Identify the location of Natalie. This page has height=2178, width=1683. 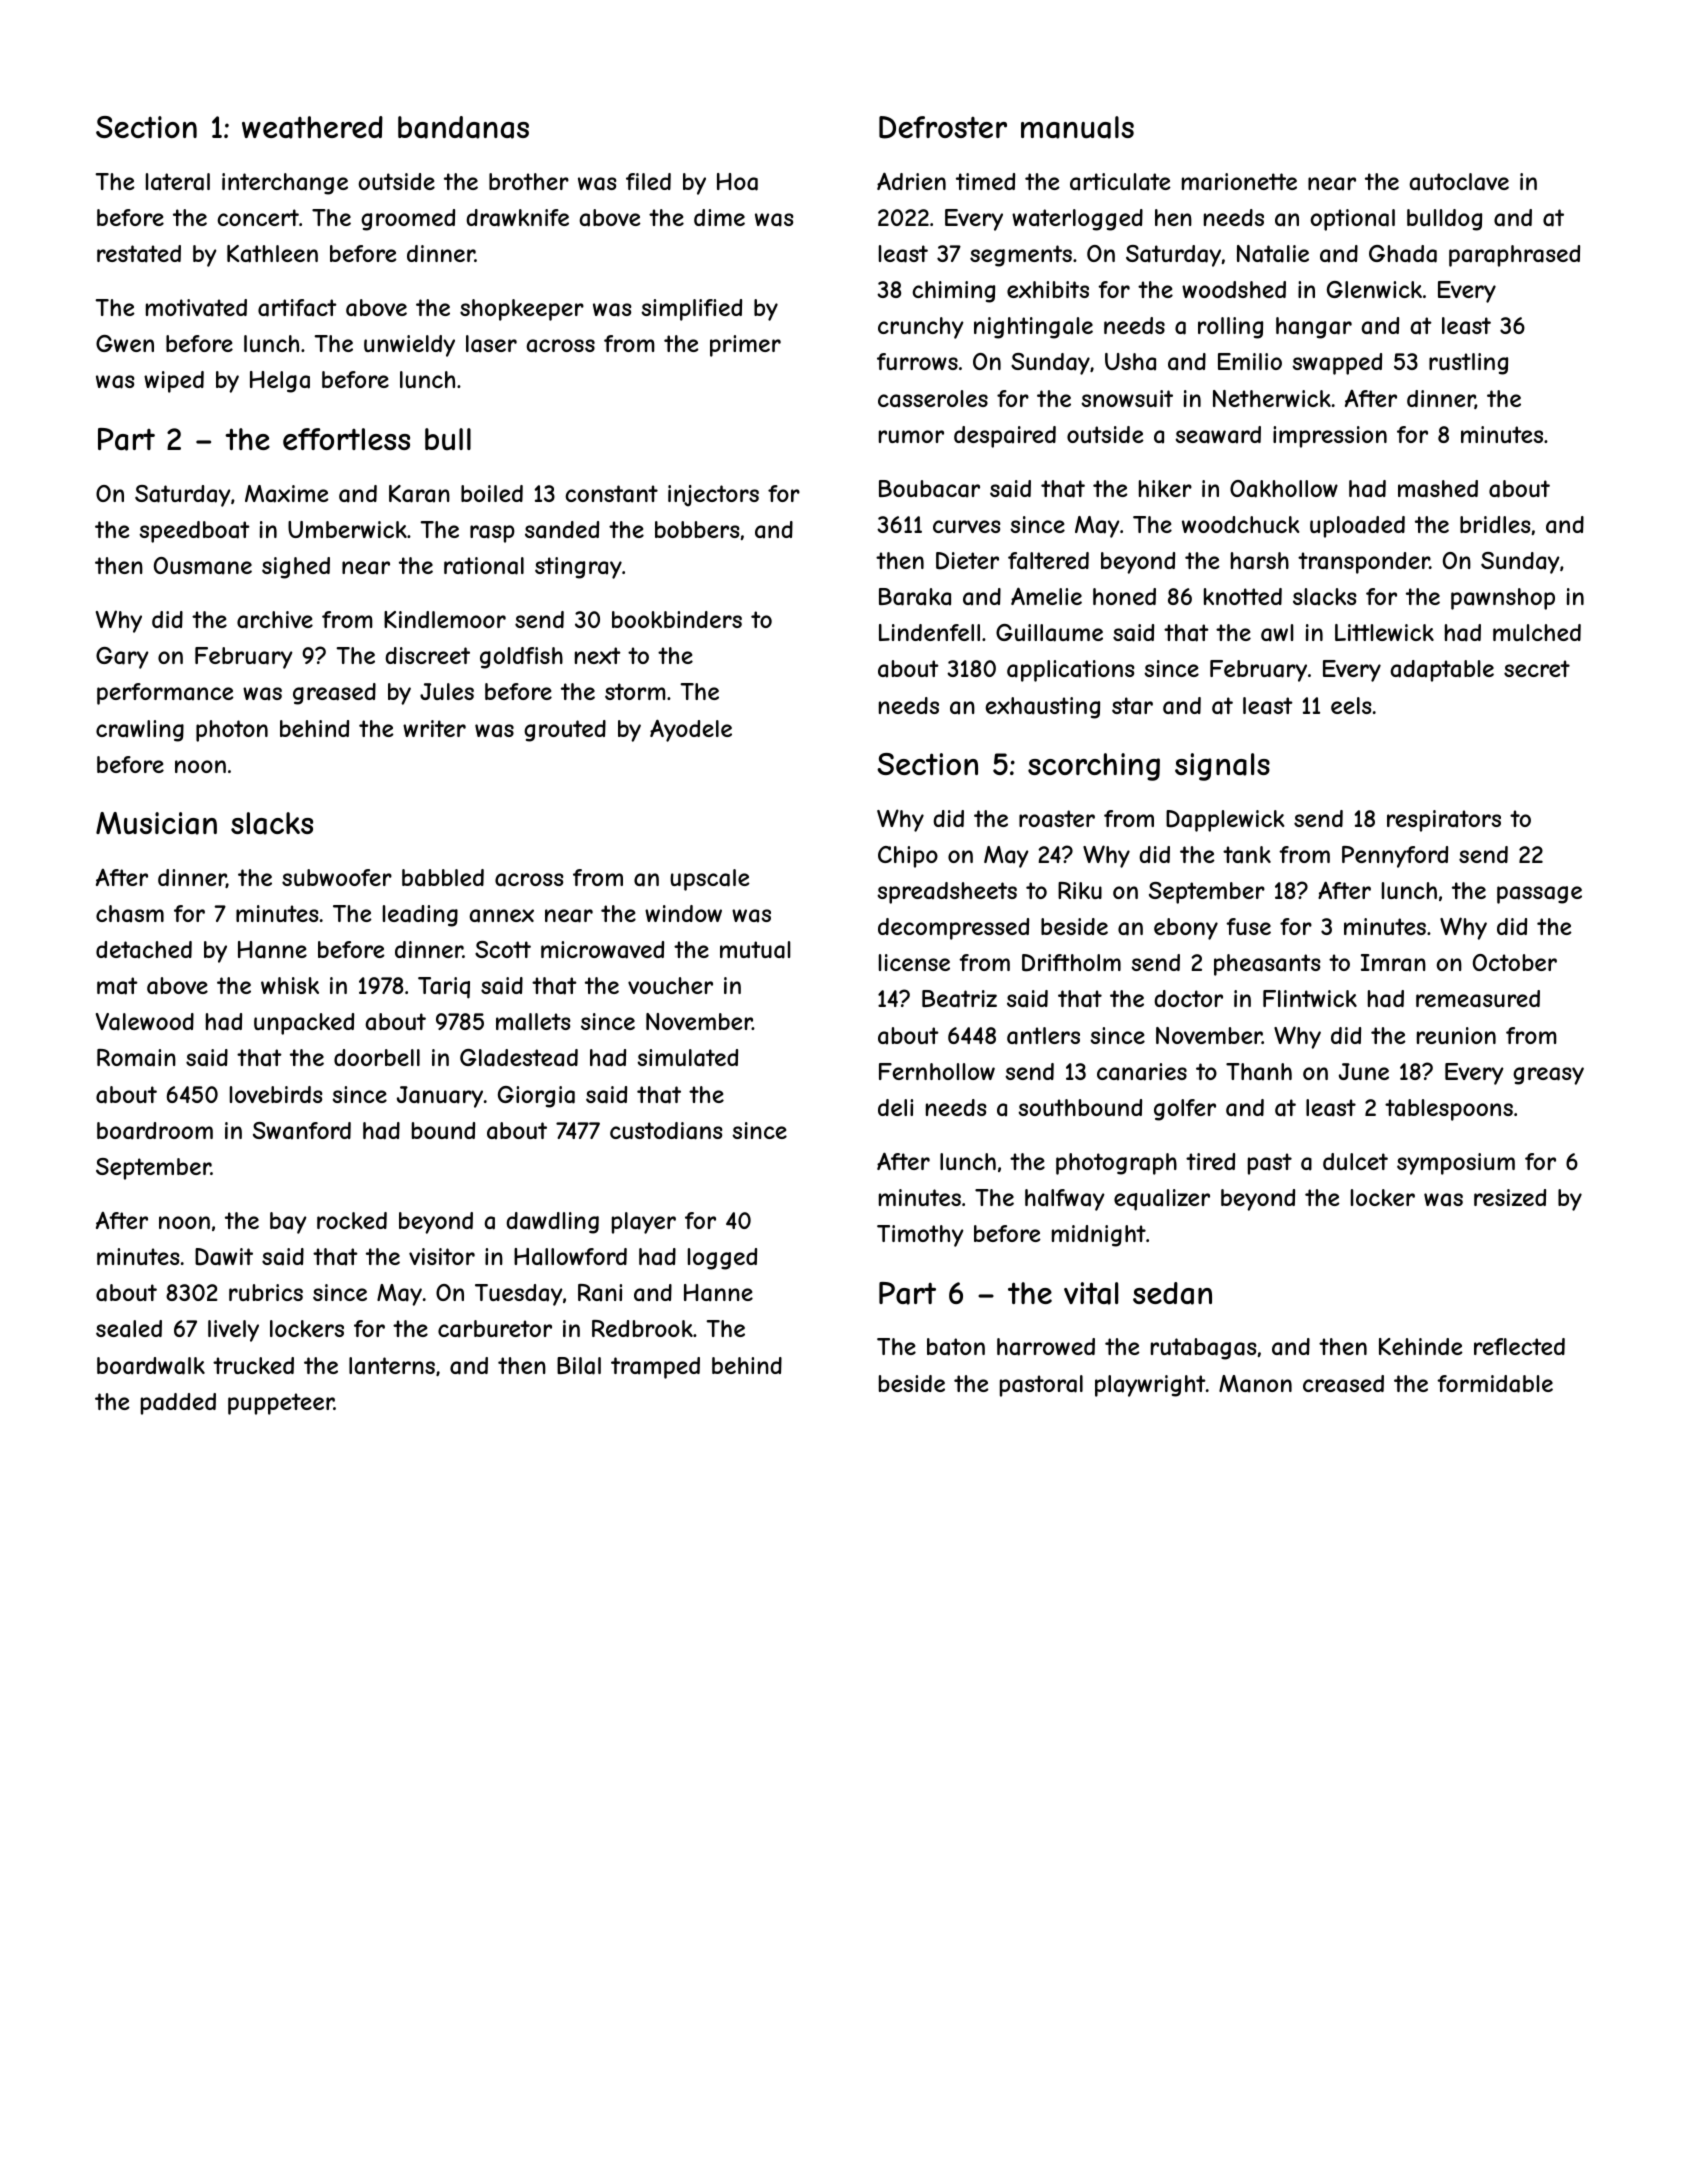
(1273, 254).
